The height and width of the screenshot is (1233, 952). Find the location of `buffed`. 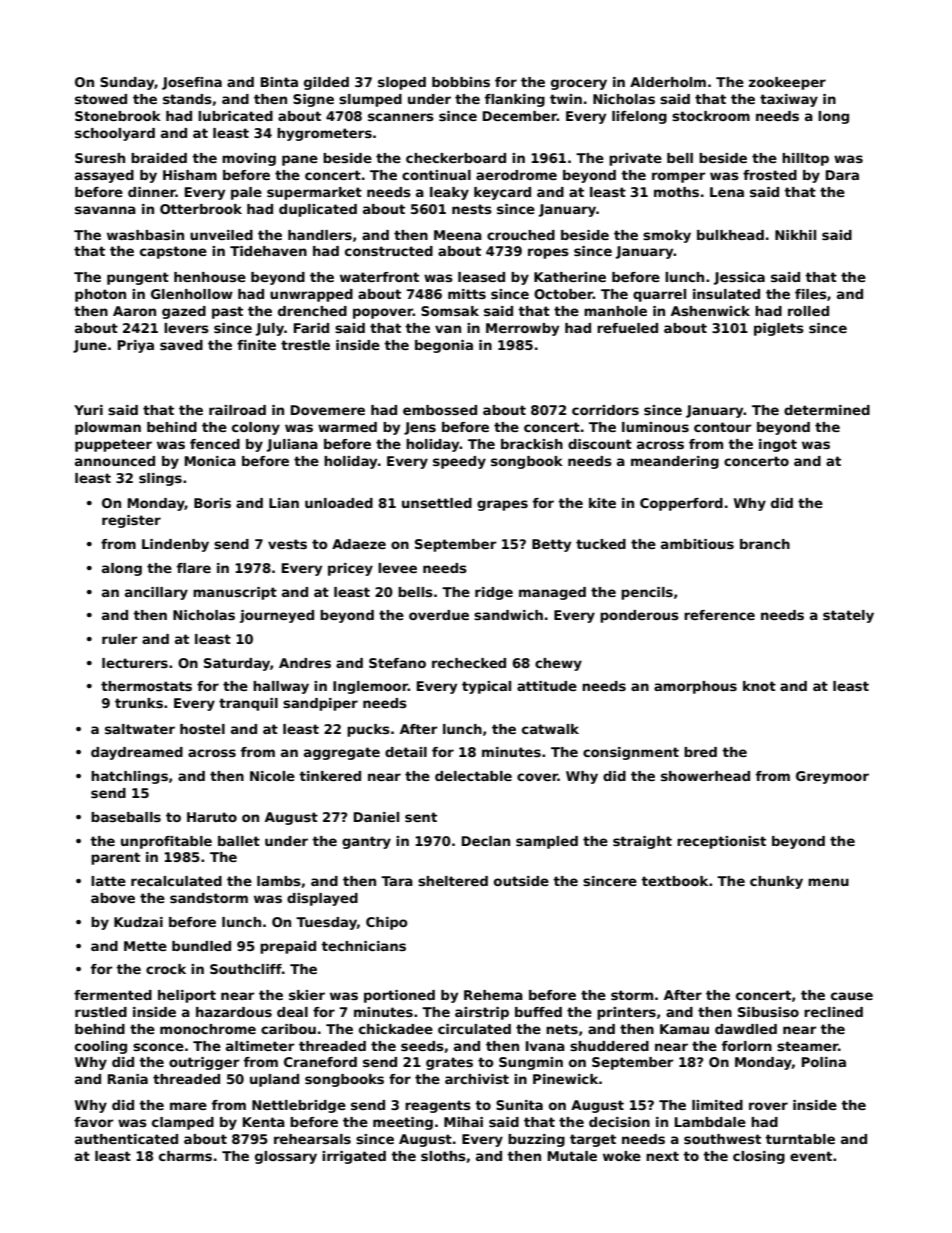

buffed is located at coordinates (538, 1012).
